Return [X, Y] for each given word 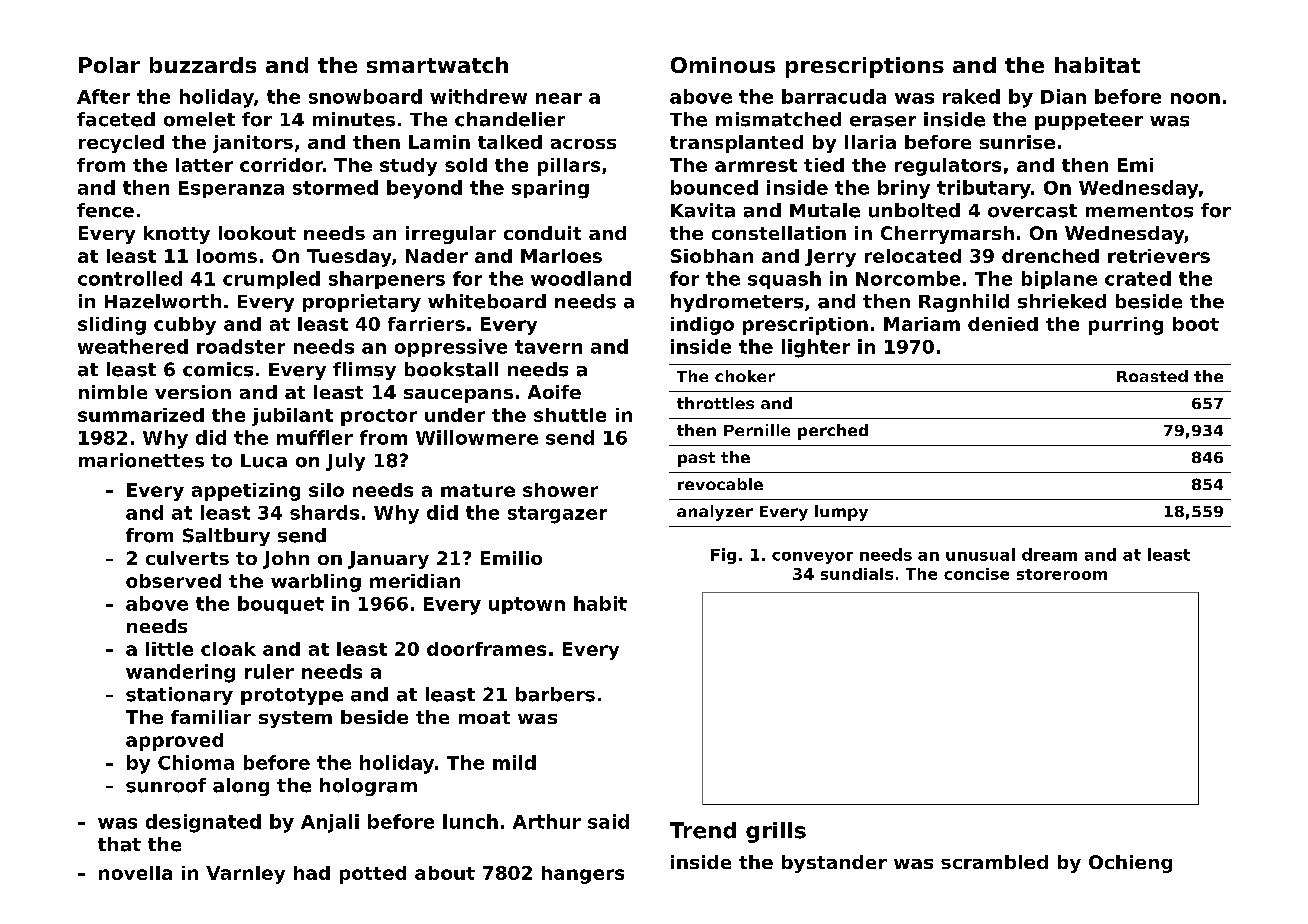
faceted [116, 119]
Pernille [757, 430]
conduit [542, 233]
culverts [187, 558]
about [445, 873]
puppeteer [1089, 121]
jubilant [292, 417]
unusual [980, 554]
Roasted [1152, 376]
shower [560, 490]
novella [135, 873]
